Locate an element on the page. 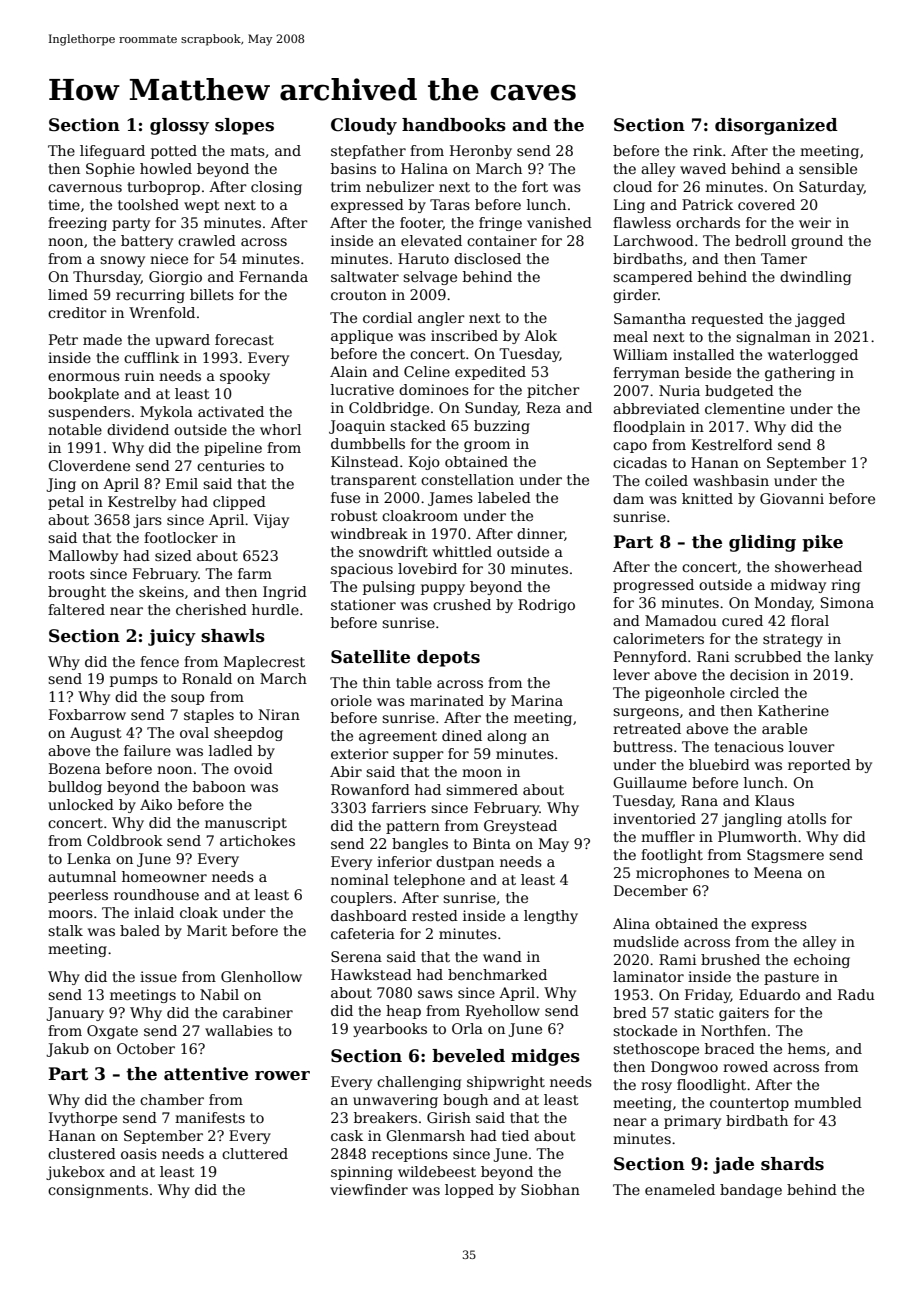 The height and width of the document is (1308, 924). supper is located at coordinates (418, 756).
